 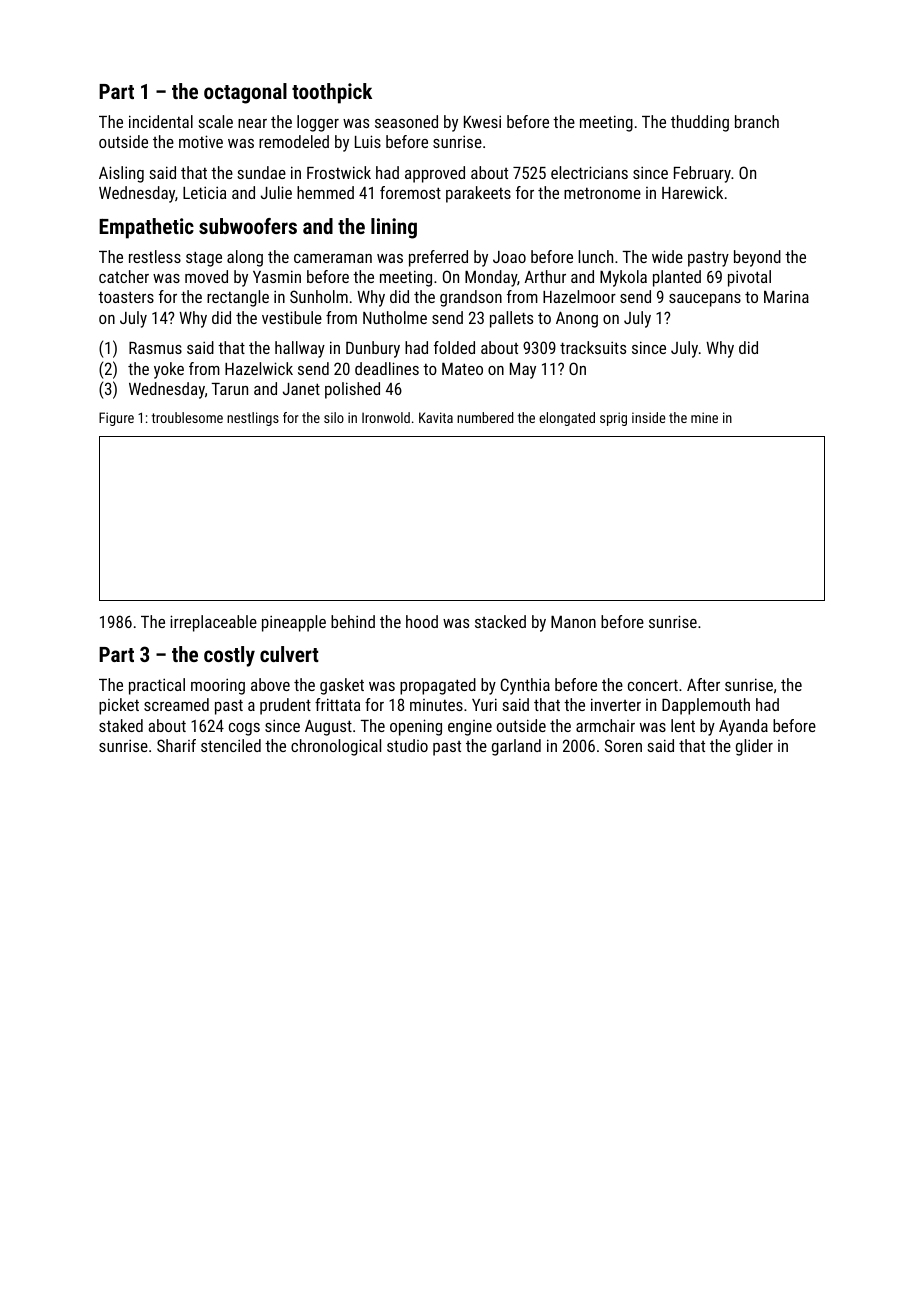 I want to click on saucepans, so click(x=705, y=300).
